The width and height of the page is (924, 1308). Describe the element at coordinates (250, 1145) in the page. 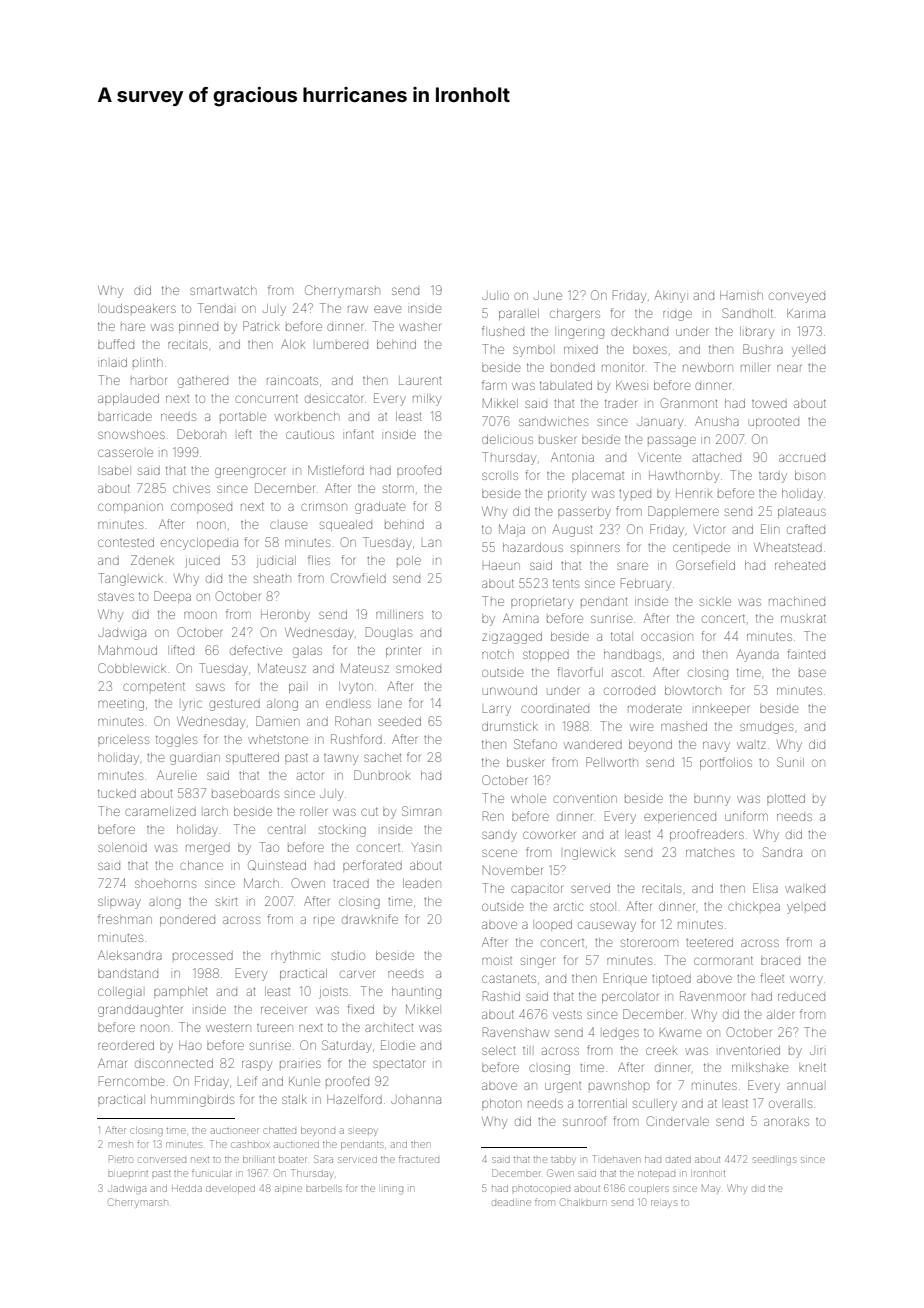

I see `cashbox` at that location.
